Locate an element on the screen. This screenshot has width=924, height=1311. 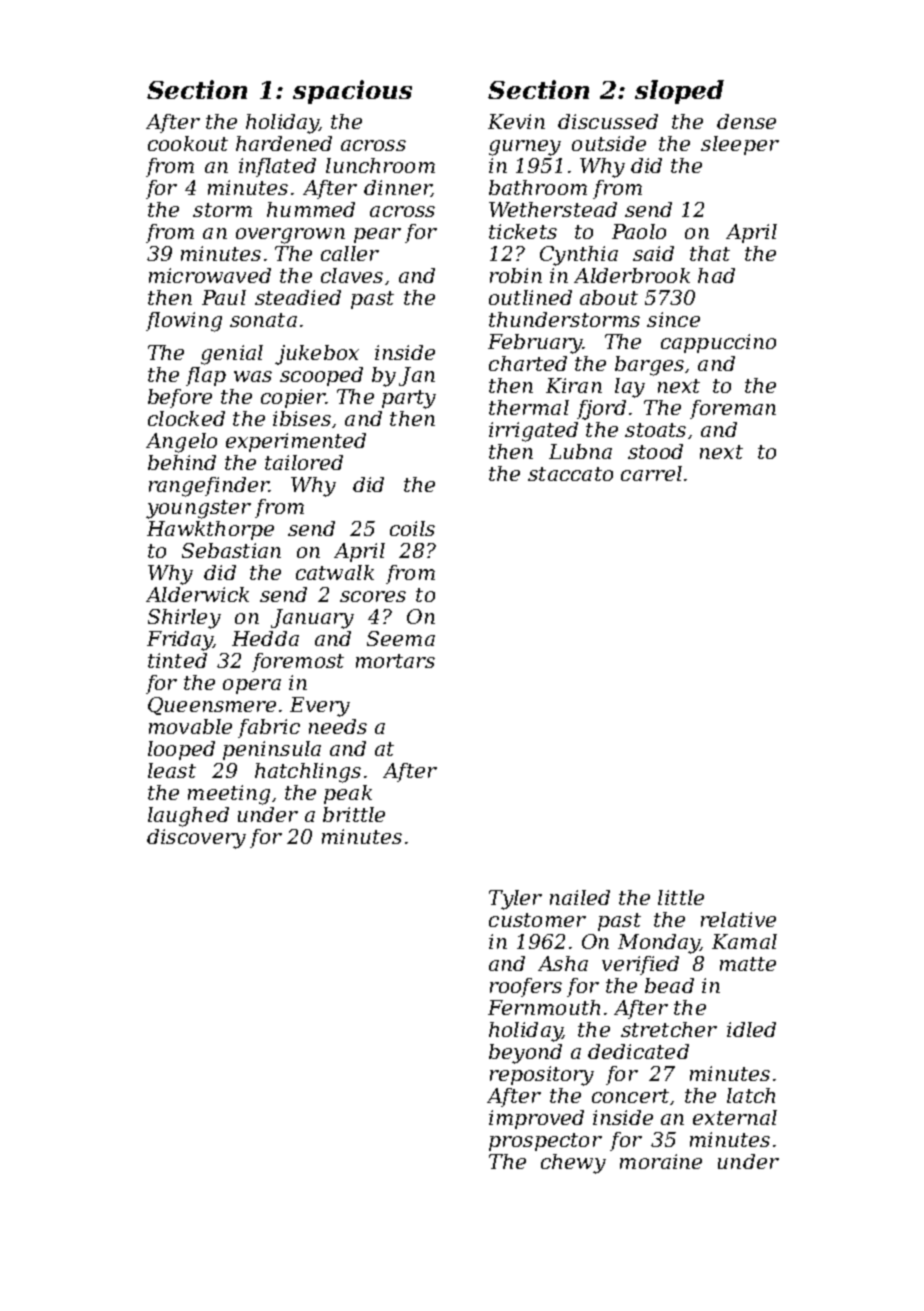
improved is located at coordinates (536, 1119).
